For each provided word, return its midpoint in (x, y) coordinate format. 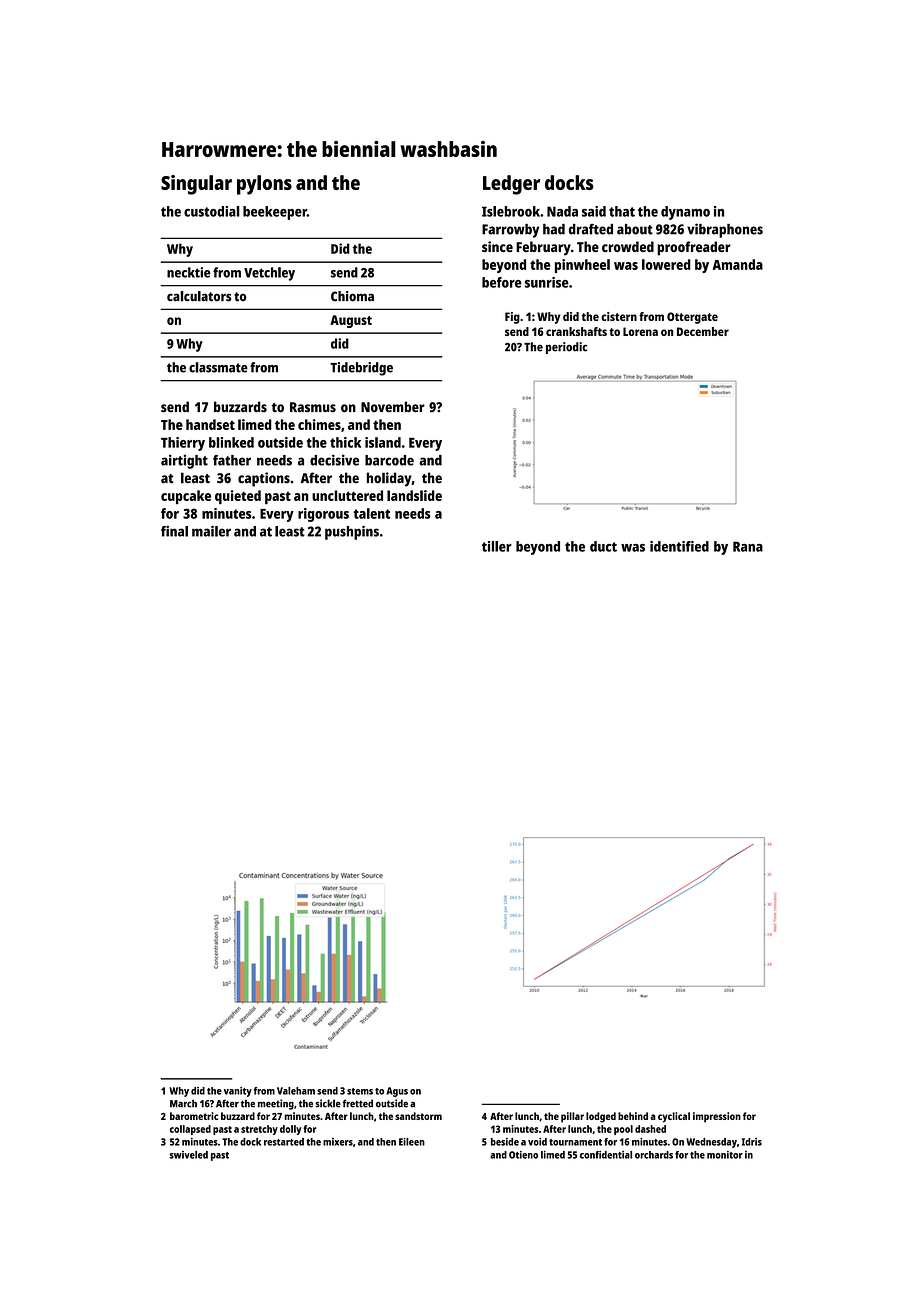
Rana (748, 546)
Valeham (296, 1091)
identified (679, 546)
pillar (572, 1117)
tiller (497, 546)
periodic (567, 348)
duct (603, 546)
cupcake (186, 497)
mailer (211, 531)
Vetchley (269, 274)
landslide (414, 495)
